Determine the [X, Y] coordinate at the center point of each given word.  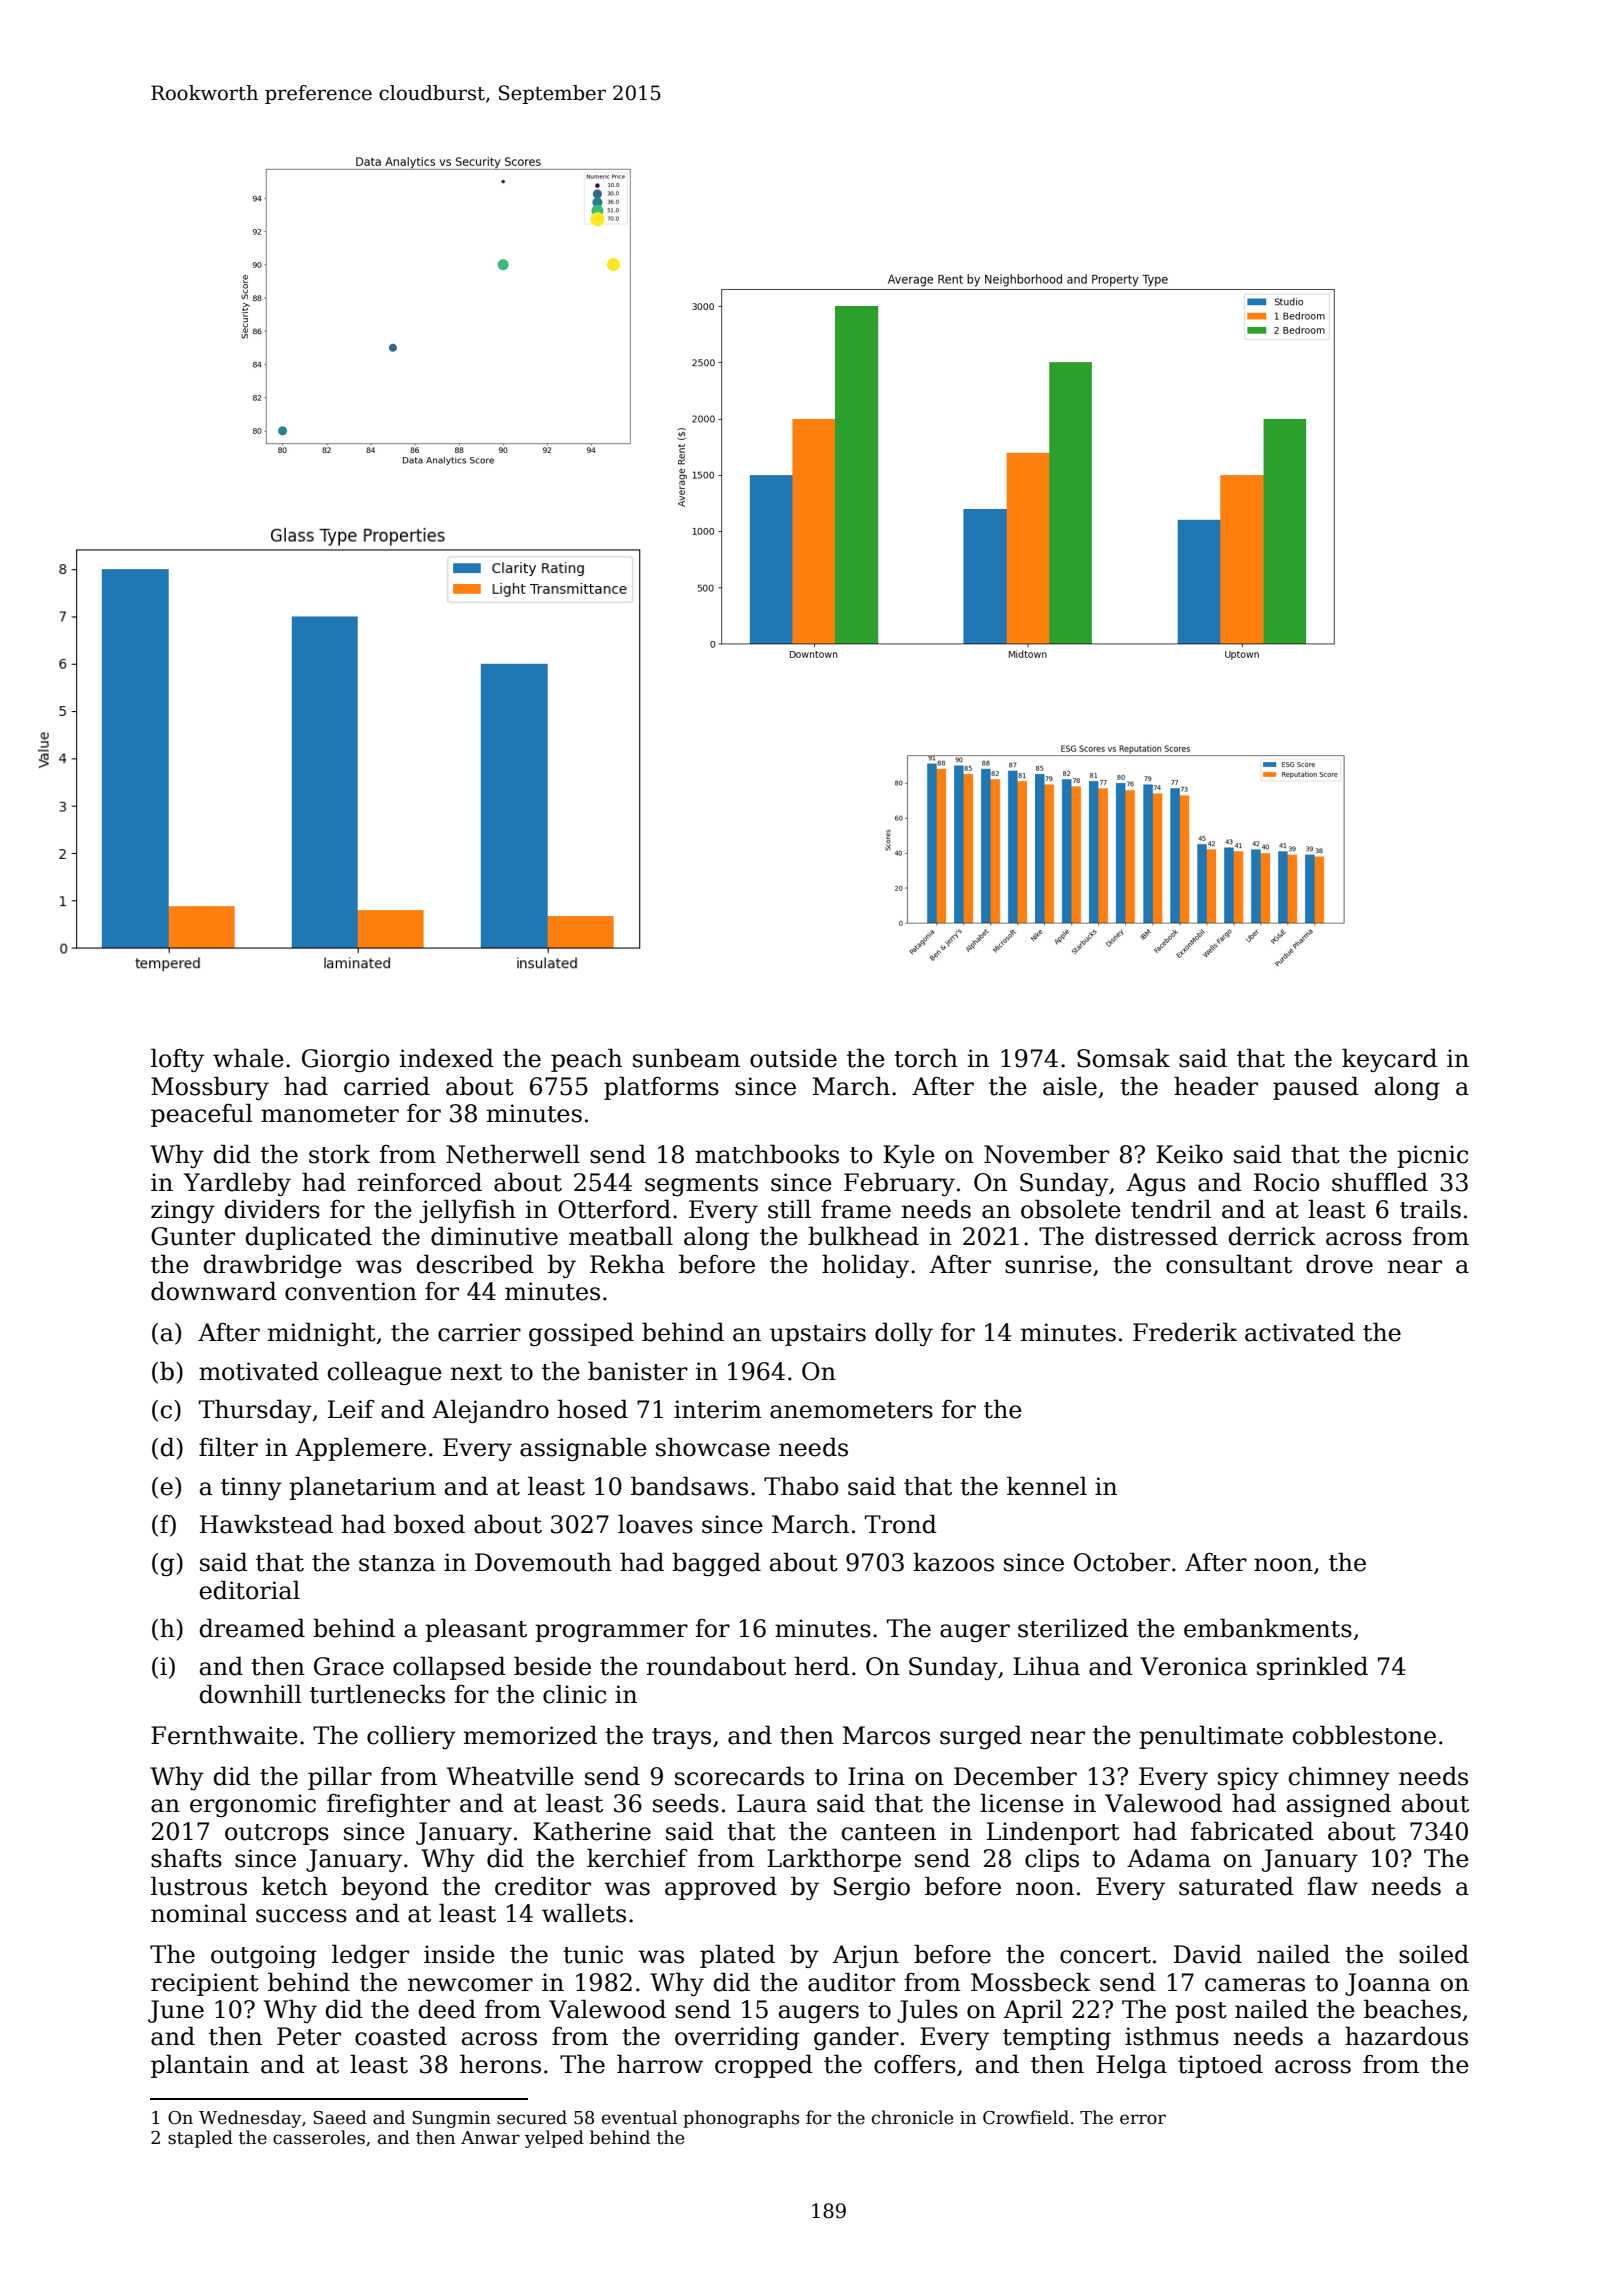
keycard [1389, 1060]
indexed [447, 1058]
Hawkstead [266, 1524]
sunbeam [686, 1058]
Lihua [1046, 1666]
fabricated [1252, 1831]
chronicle [912, 2117]
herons [500, 2064]
